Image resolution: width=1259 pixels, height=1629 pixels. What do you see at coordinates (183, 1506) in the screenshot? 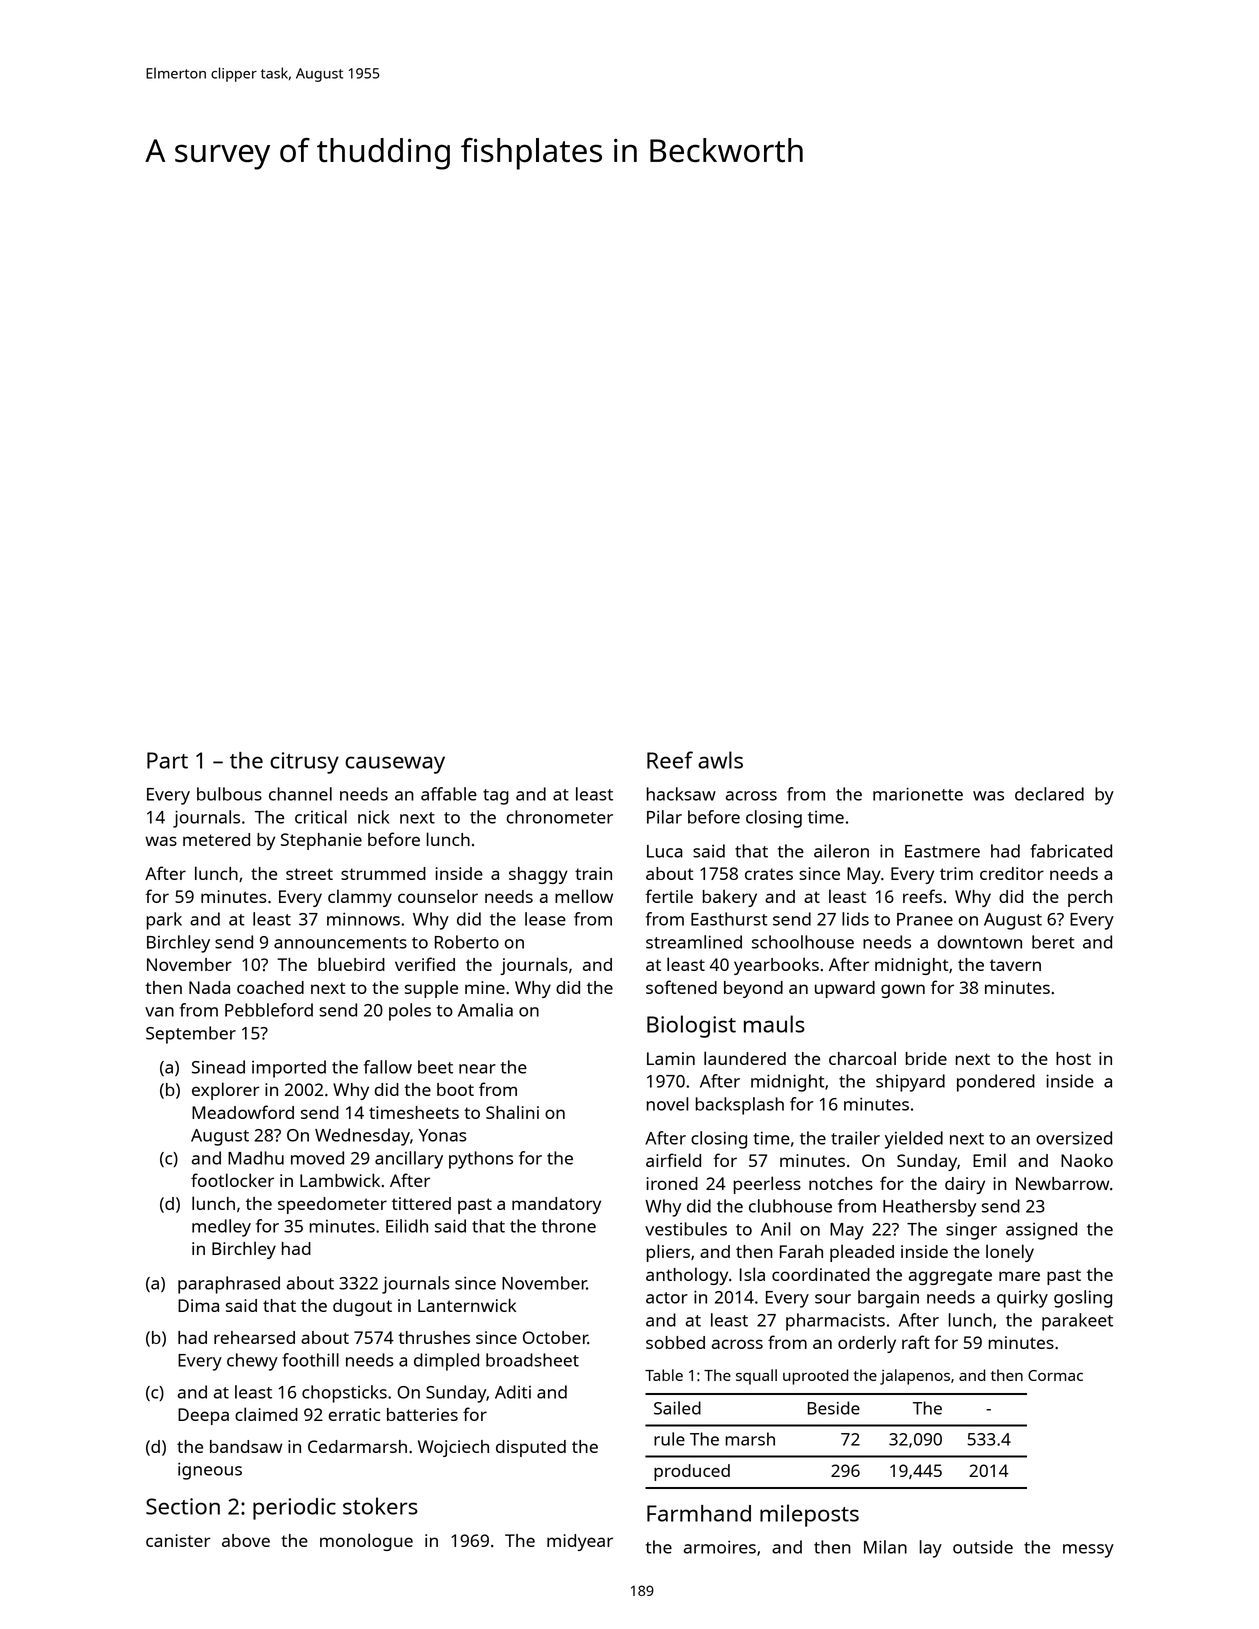
I see `Section` at bounding box center [183, 1506].
